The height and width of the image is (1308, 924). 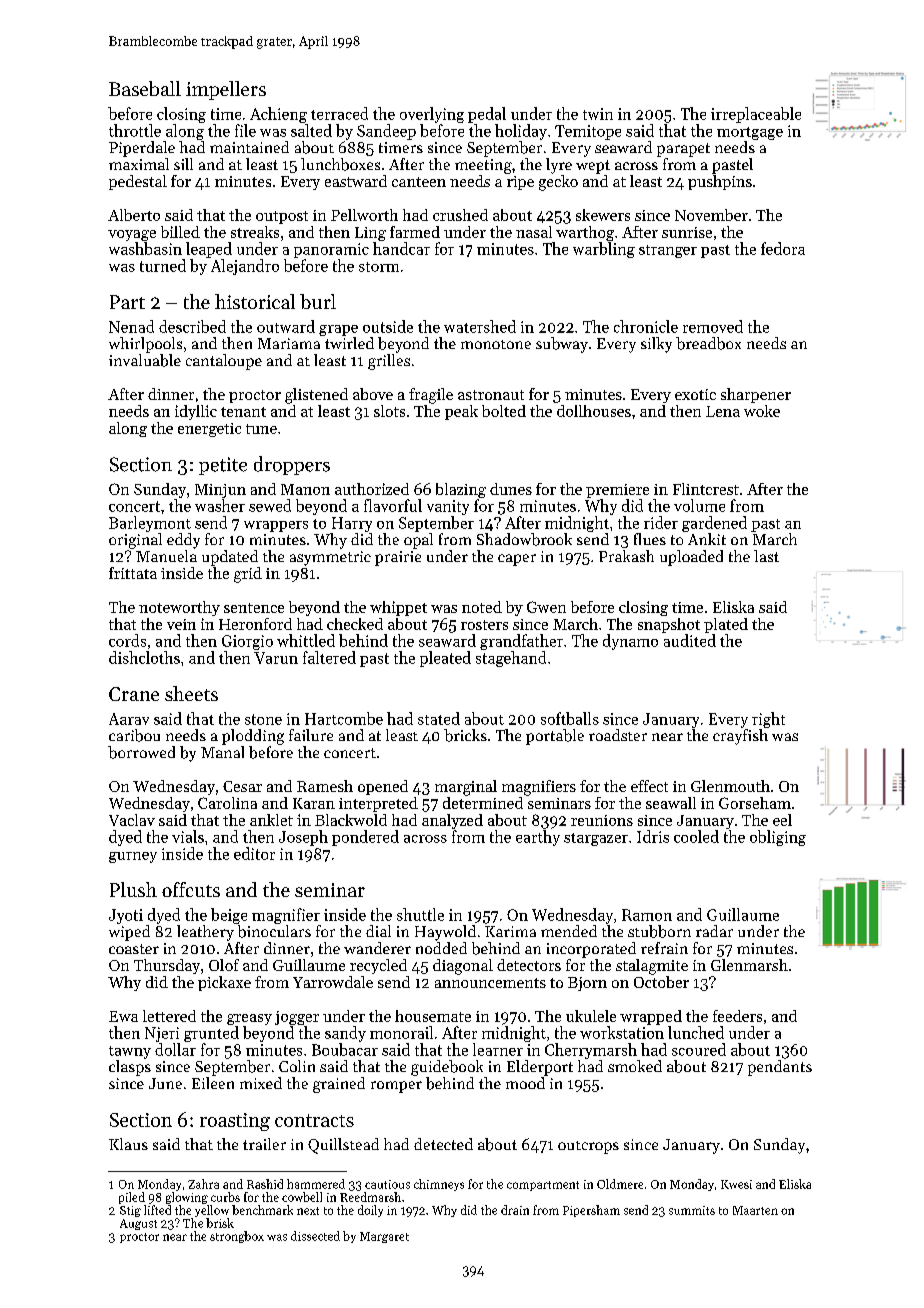 I want to click on Pipersham, so click(x=591, y=1211).
